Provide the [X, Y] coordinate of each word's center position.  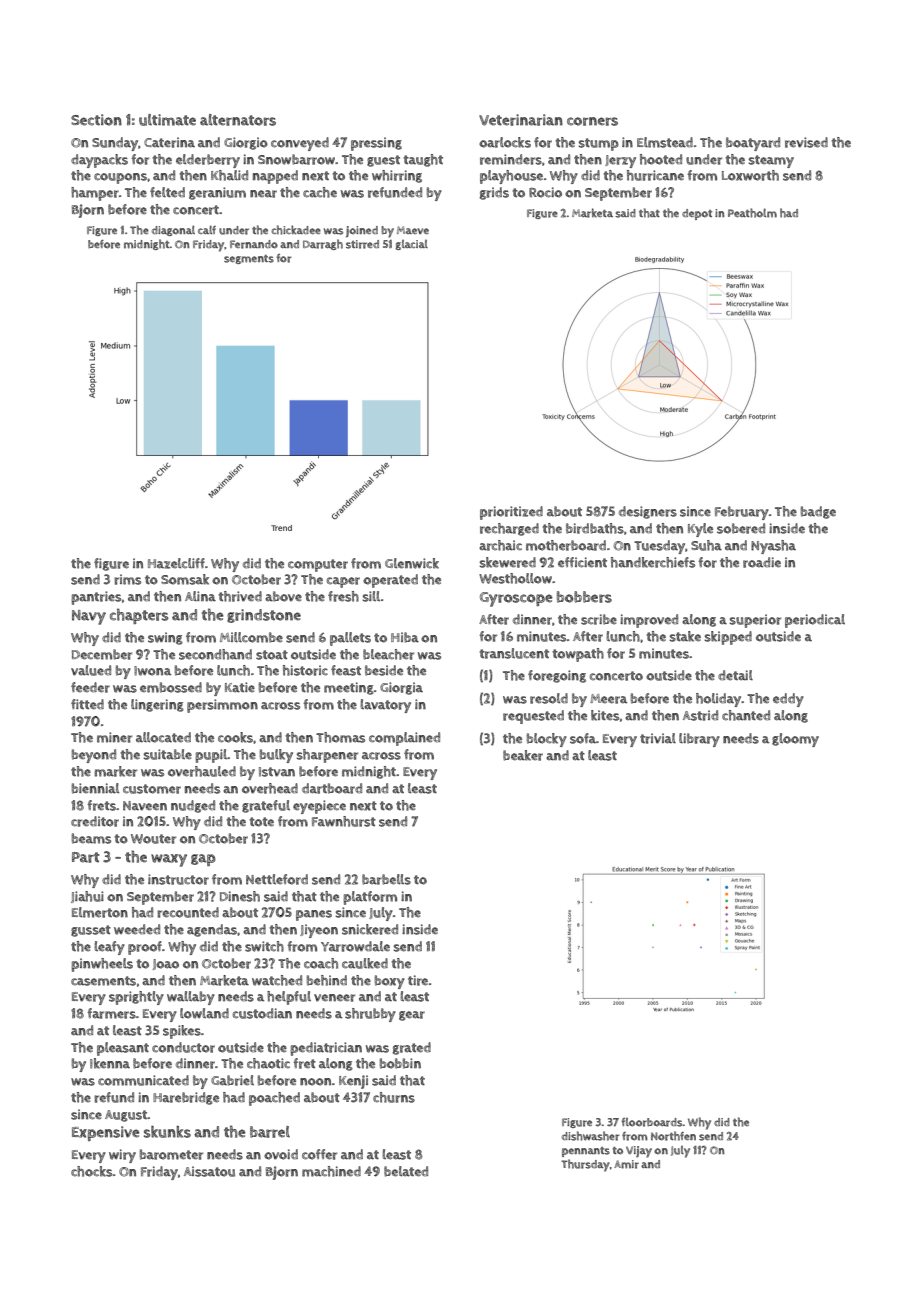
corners [592, 121]
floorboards [652, 1122]
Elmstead [665, 142]
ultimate [167, 120]
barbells [386, 879]
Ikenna [110, 1063]
